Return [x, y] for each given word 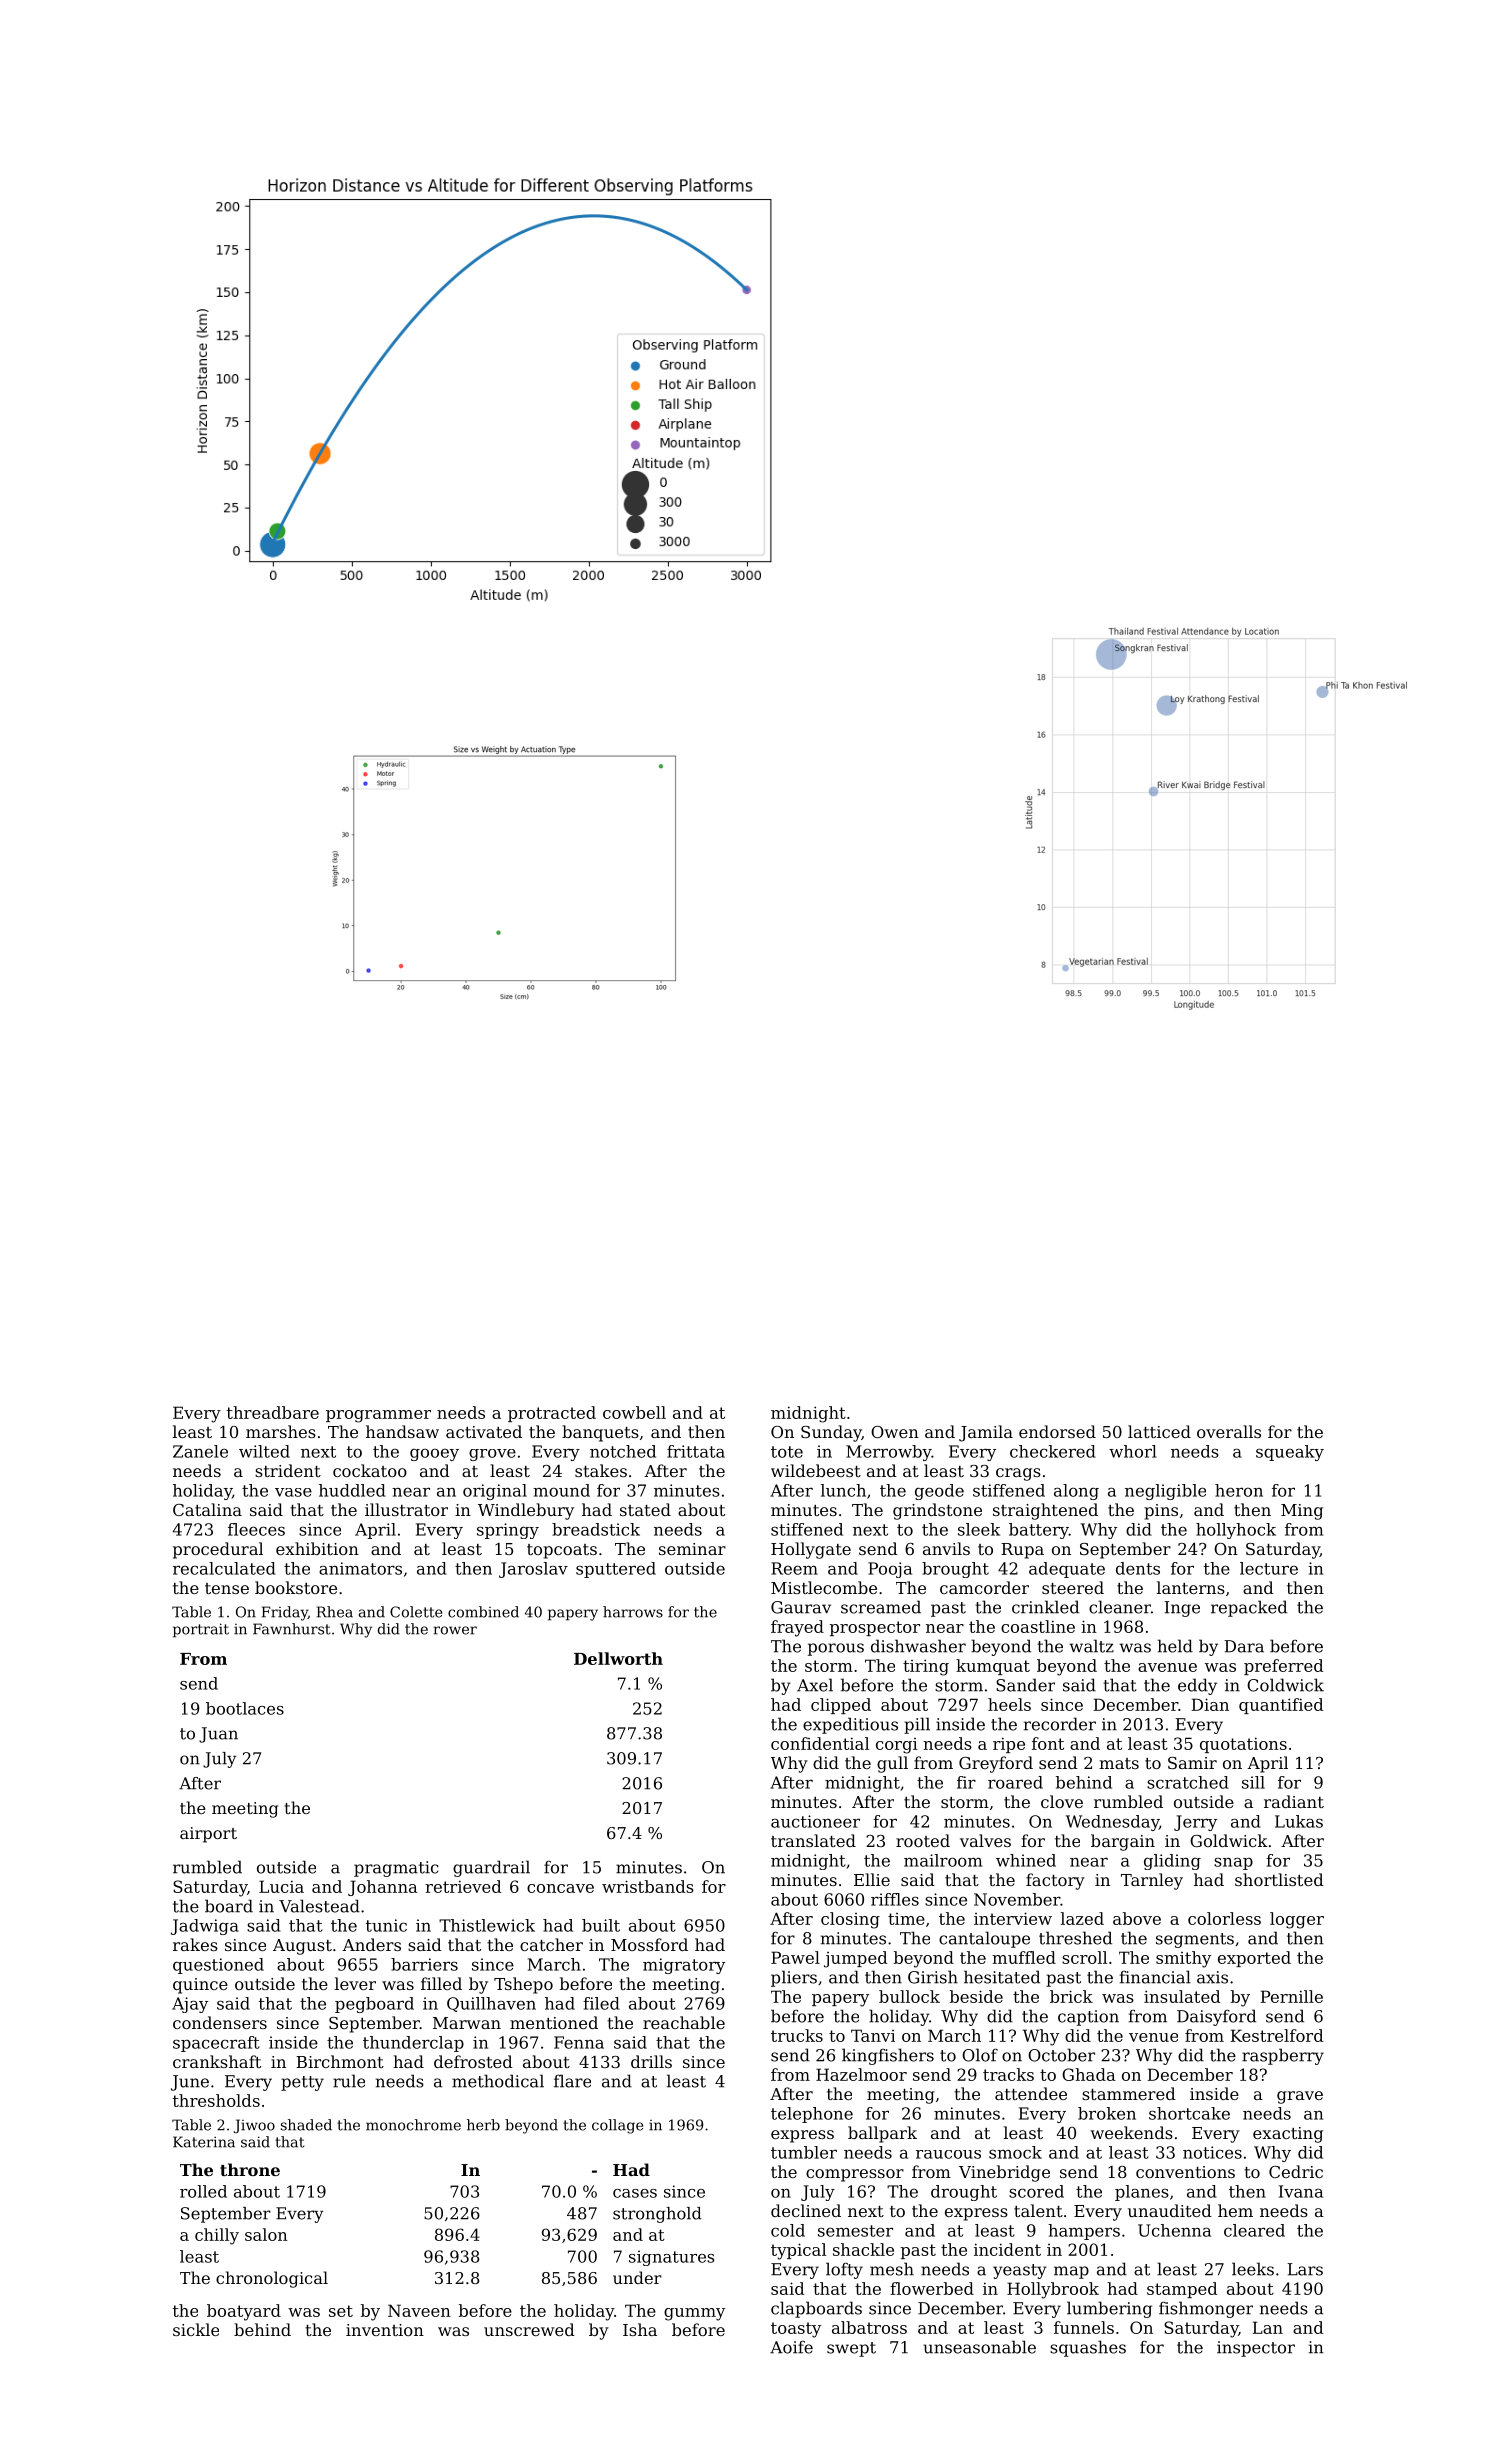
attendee [1031, 2093]
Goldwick [1229, 1840]
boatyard [244, 2312]
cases [635, 2193]
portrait [201, 1630]
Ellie [872, 1879]
